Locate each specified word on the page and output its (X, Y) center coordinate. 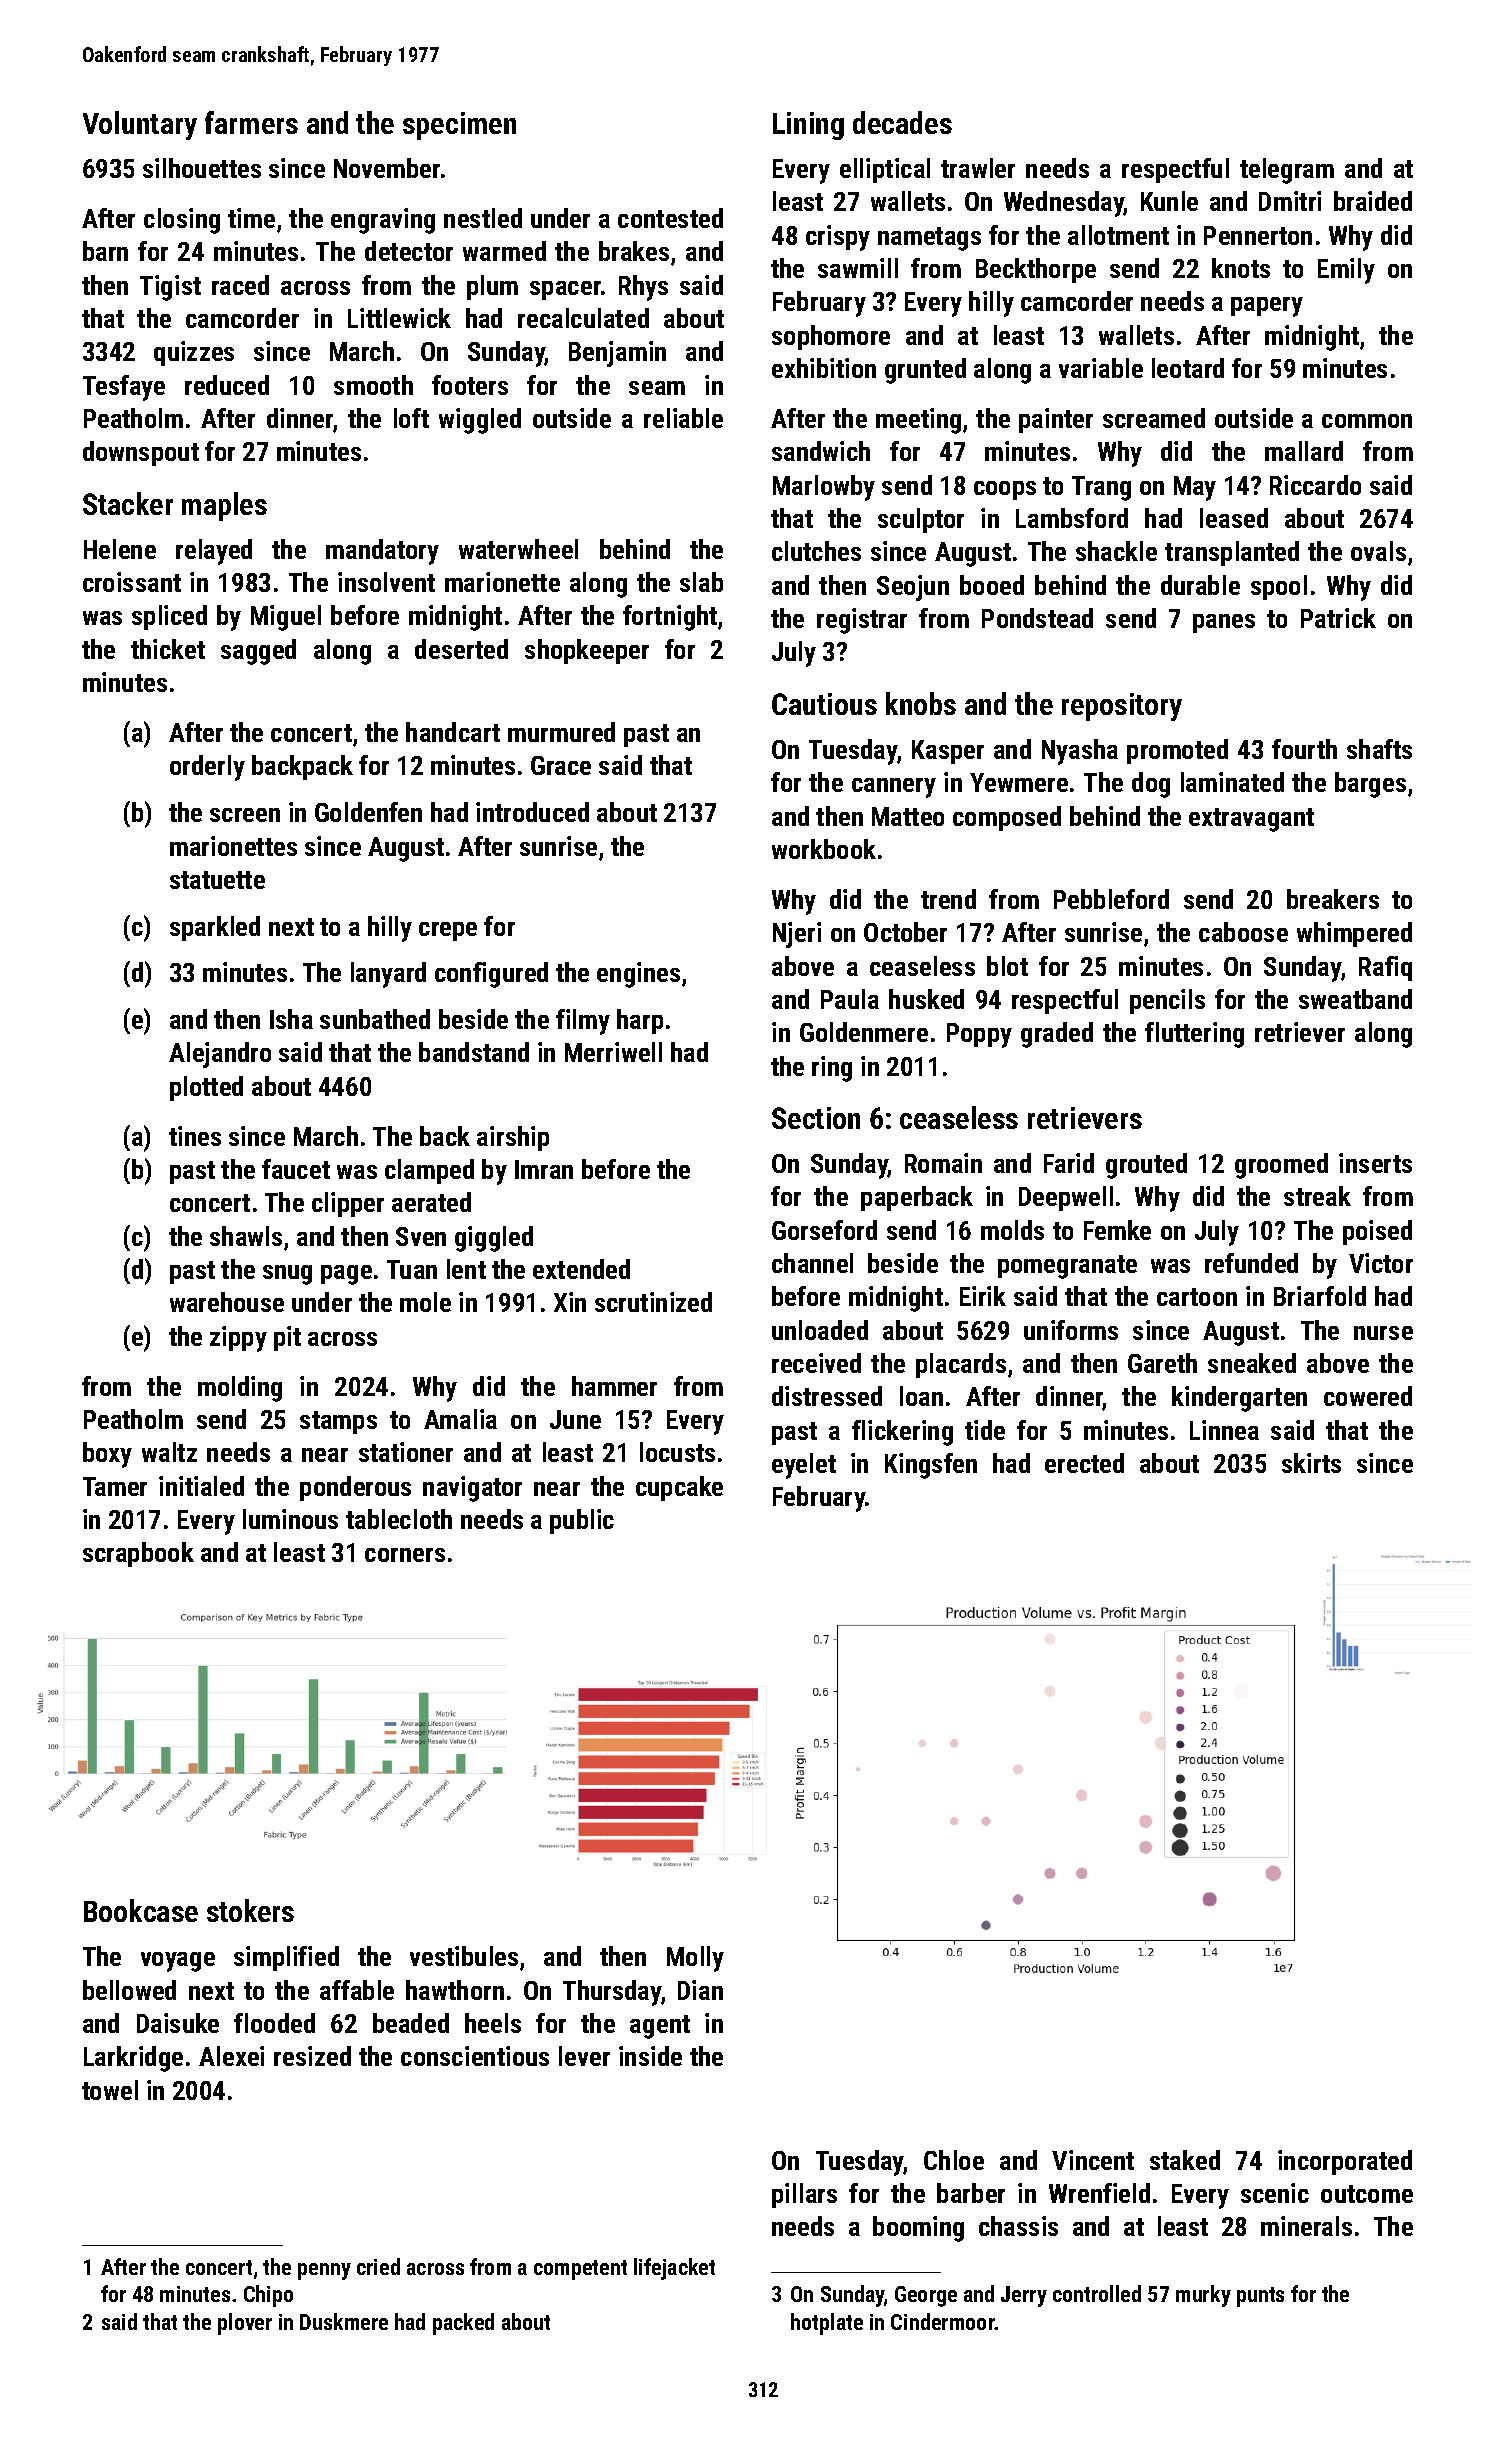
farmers (251, 122)
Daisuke (178, 2023)
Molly (695, 1959)
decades (902, 122)
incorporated (1345, 2162)
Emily (1346, 271)
